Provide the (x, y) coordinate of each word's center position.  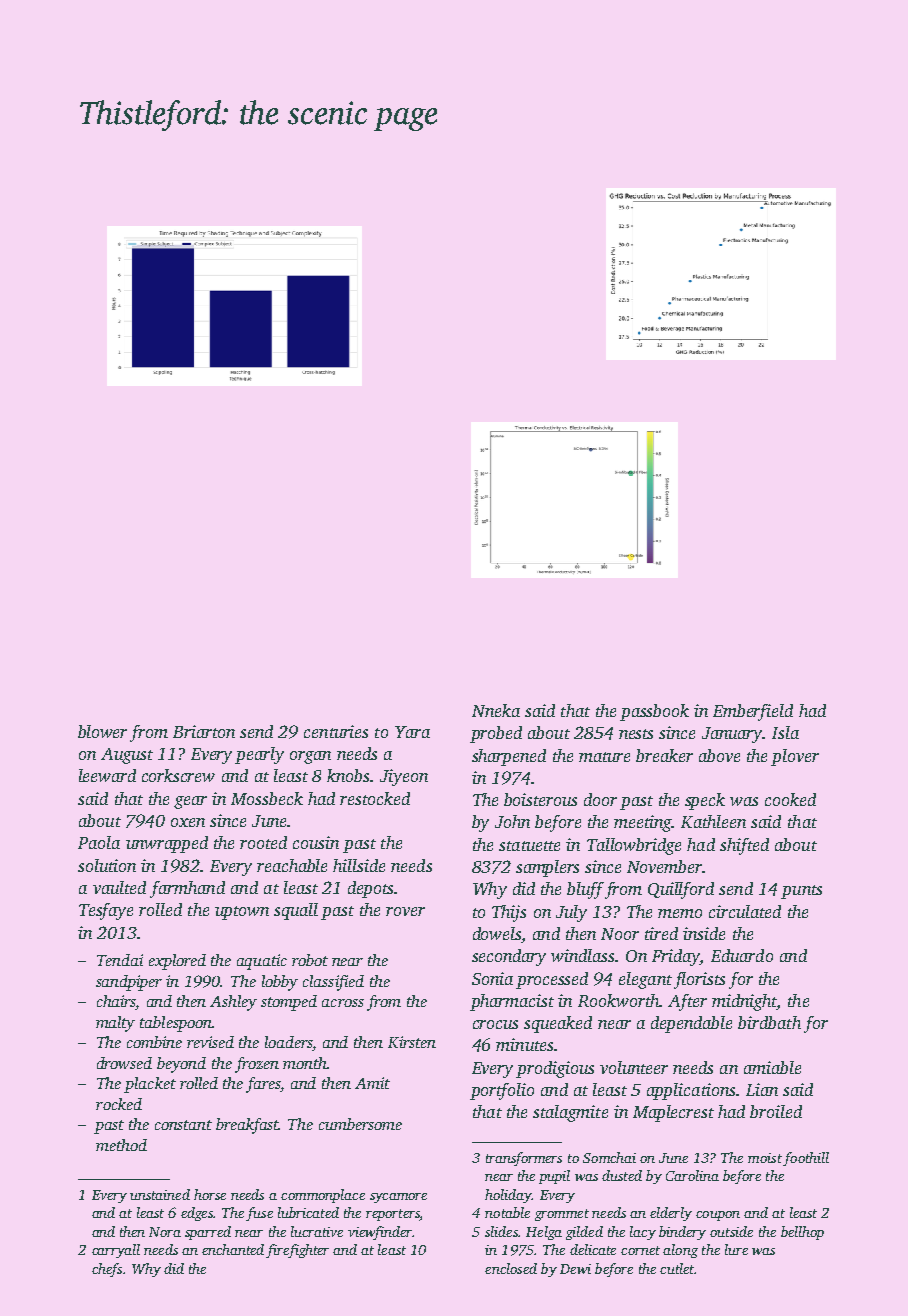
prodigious (555, 1069)
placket (150, 1085)
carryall (116, 1251)
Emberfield (753, 712)
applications (691, 1091)
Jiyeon (404, 777)
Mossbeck (267, 798)
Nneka (496, 710)
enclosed (511, 1268)
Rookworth (619, 1000)
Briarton (204, 731)
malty (115, 1024)
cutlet (677, 1268)
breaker (664, 755)
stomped (289, 1003)
